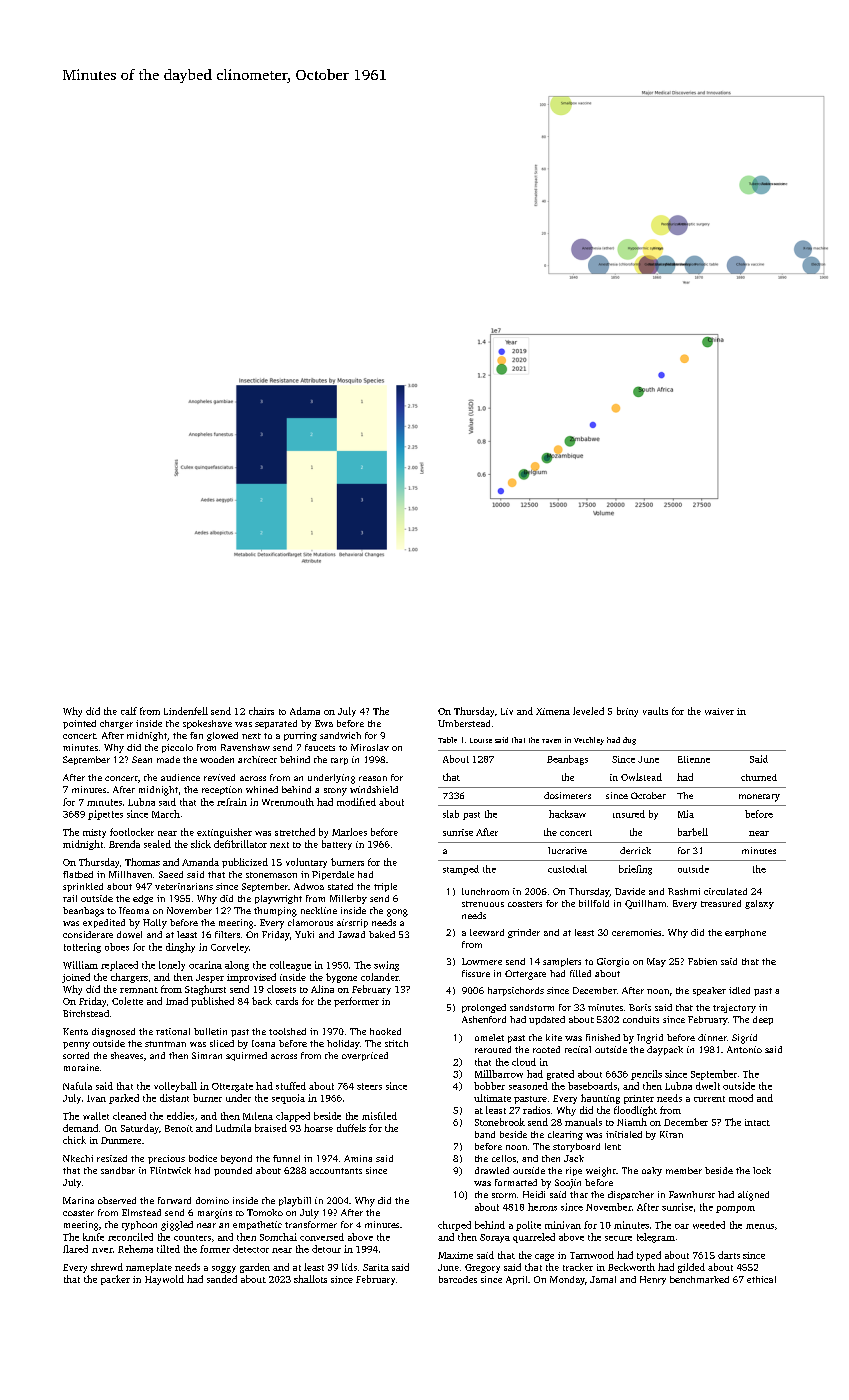  Describe the element at coordinates (553, 711) in the image. I see `Ximena` at that location.
